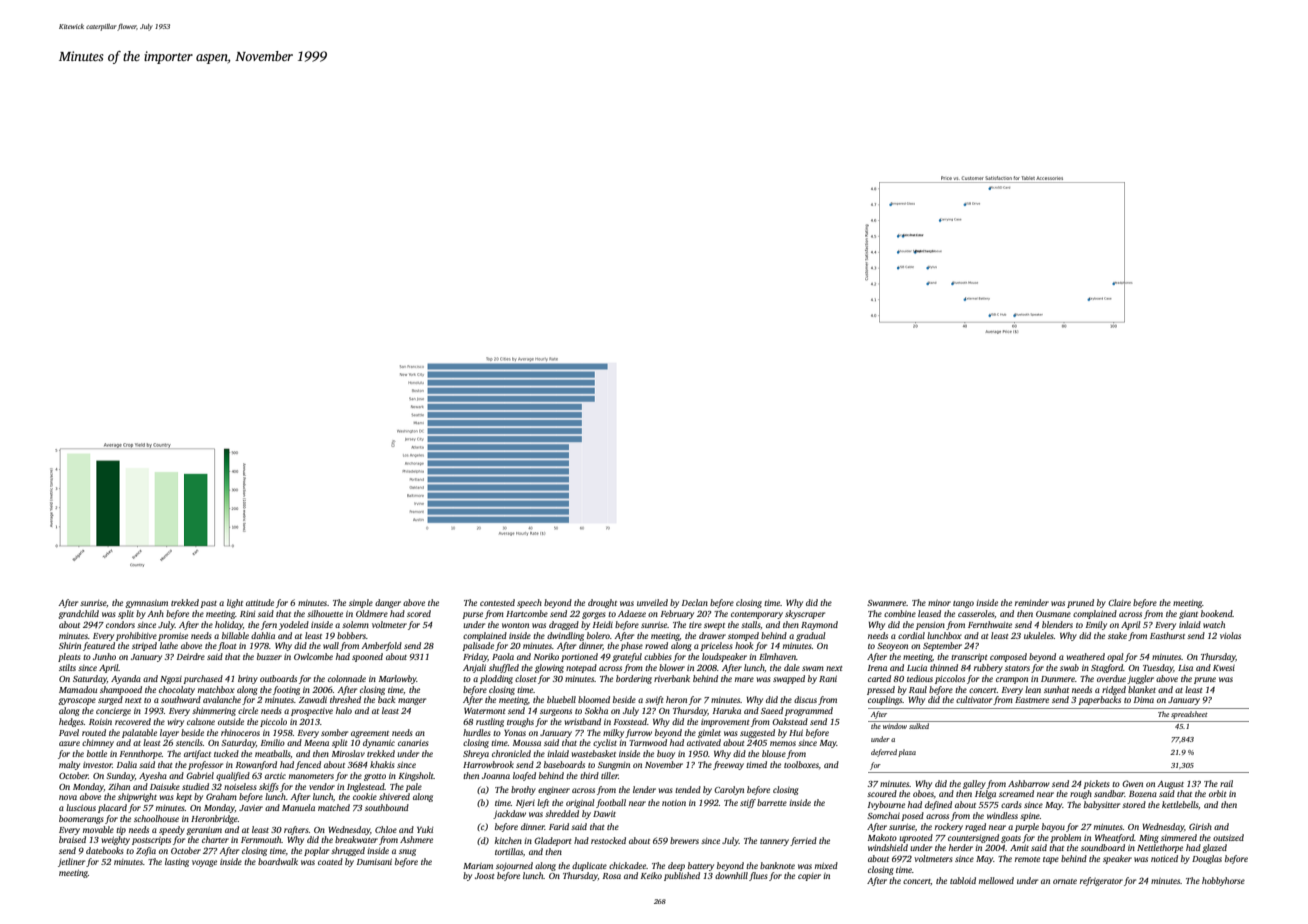  What do you see at coordinates (757, 615) in the image?
I see `contemporary` at bounding box center [757, 615].
